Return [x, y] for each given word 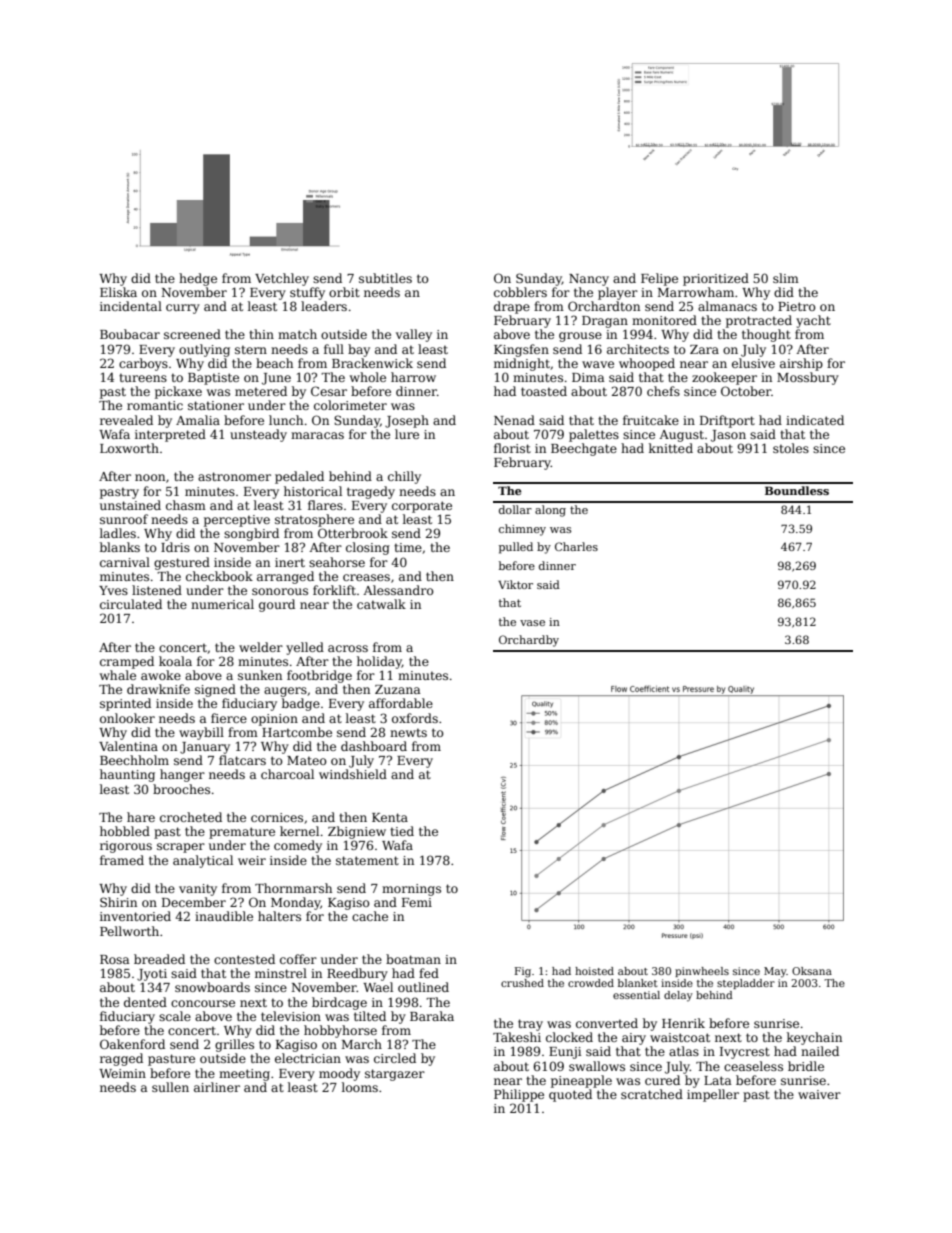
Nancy [589, 280]
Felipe [659, 279]
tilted [370, 1016]
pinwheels [702, 972]
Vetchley [282, 279]
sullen [170, 1087]
